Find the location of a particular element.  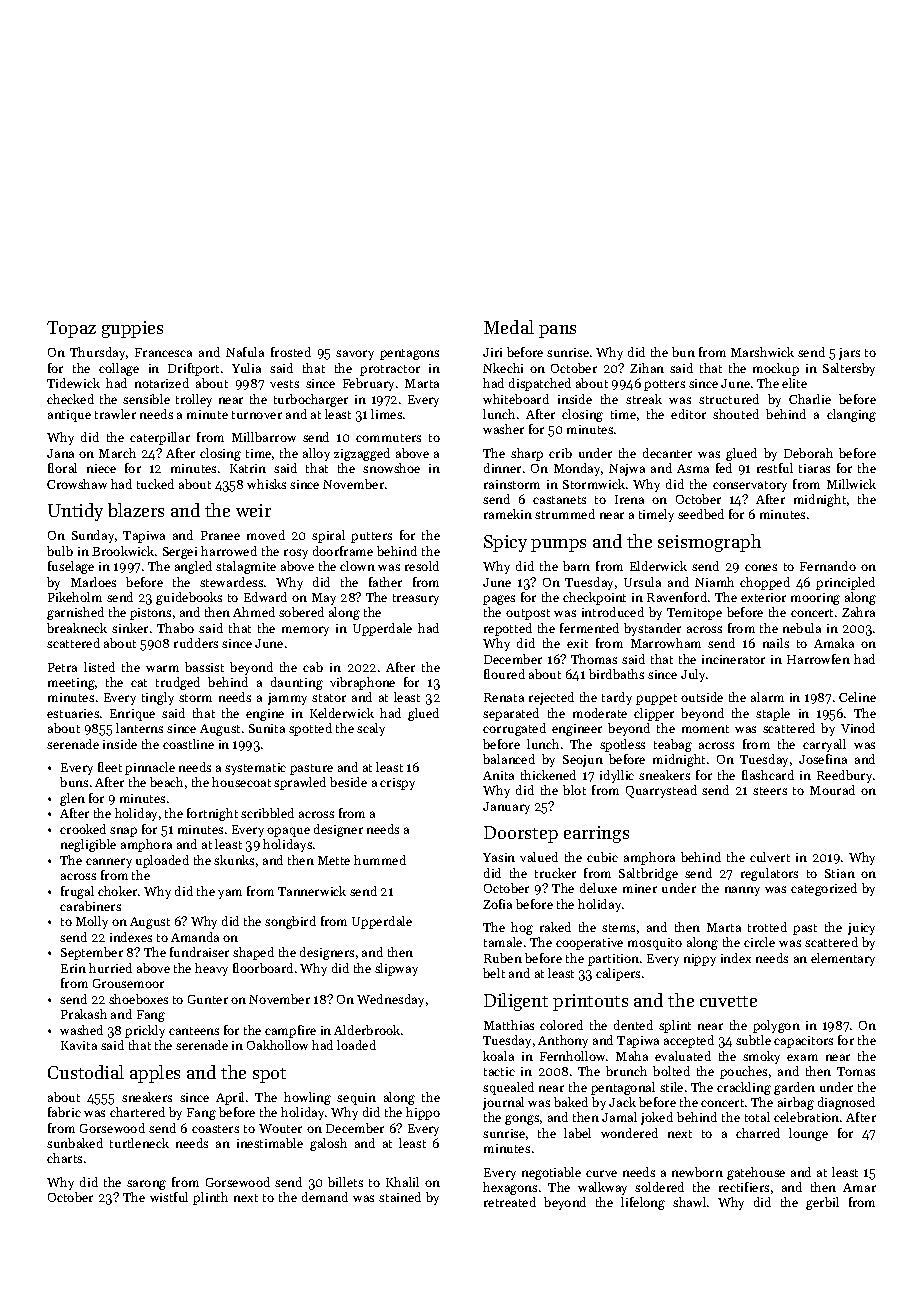

choker is located at coordinates (117, 891).
